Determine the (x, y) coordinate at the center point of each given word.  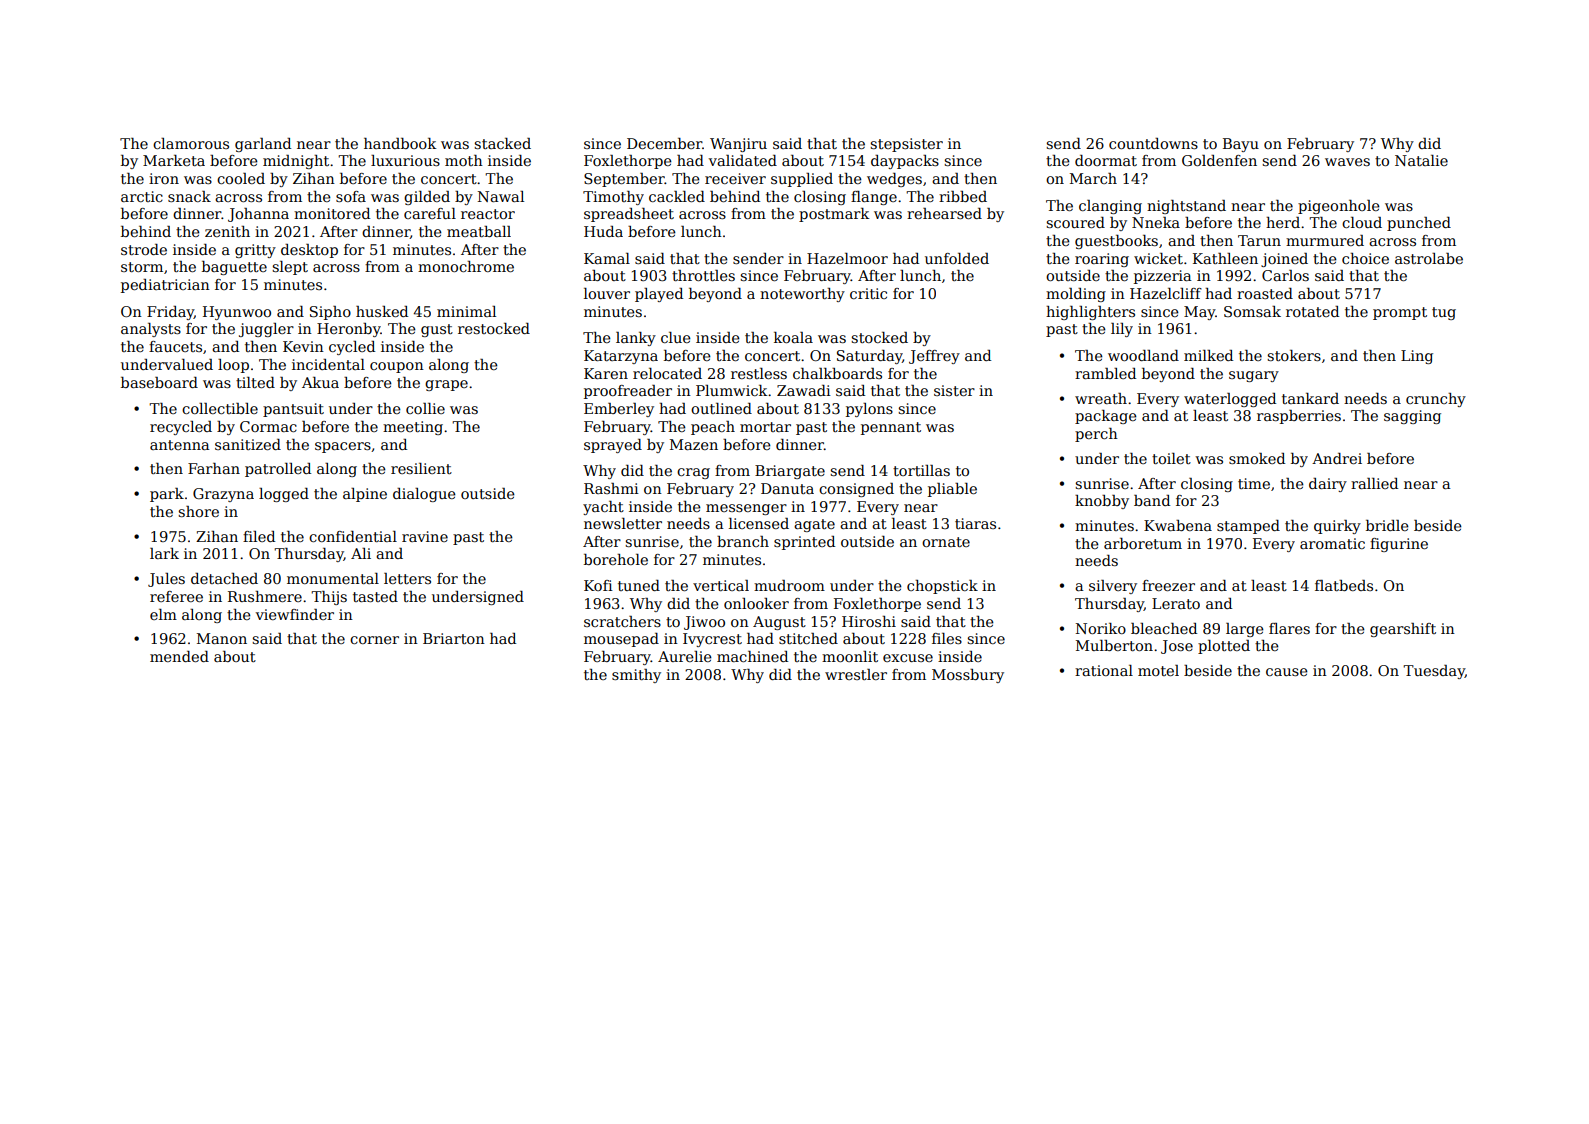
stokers (1294, 355)
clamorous (191, 143)
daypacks (905, 162)
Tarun (1259, 240)
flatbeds (1344, 585)
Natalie (1421, 160)
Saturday (869, 357)
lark (164, 553)
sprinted (804, 543)
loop (233, 366)
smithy (636, 676)
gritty (255, 251)
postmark (834, 215)
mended (179, 656)
